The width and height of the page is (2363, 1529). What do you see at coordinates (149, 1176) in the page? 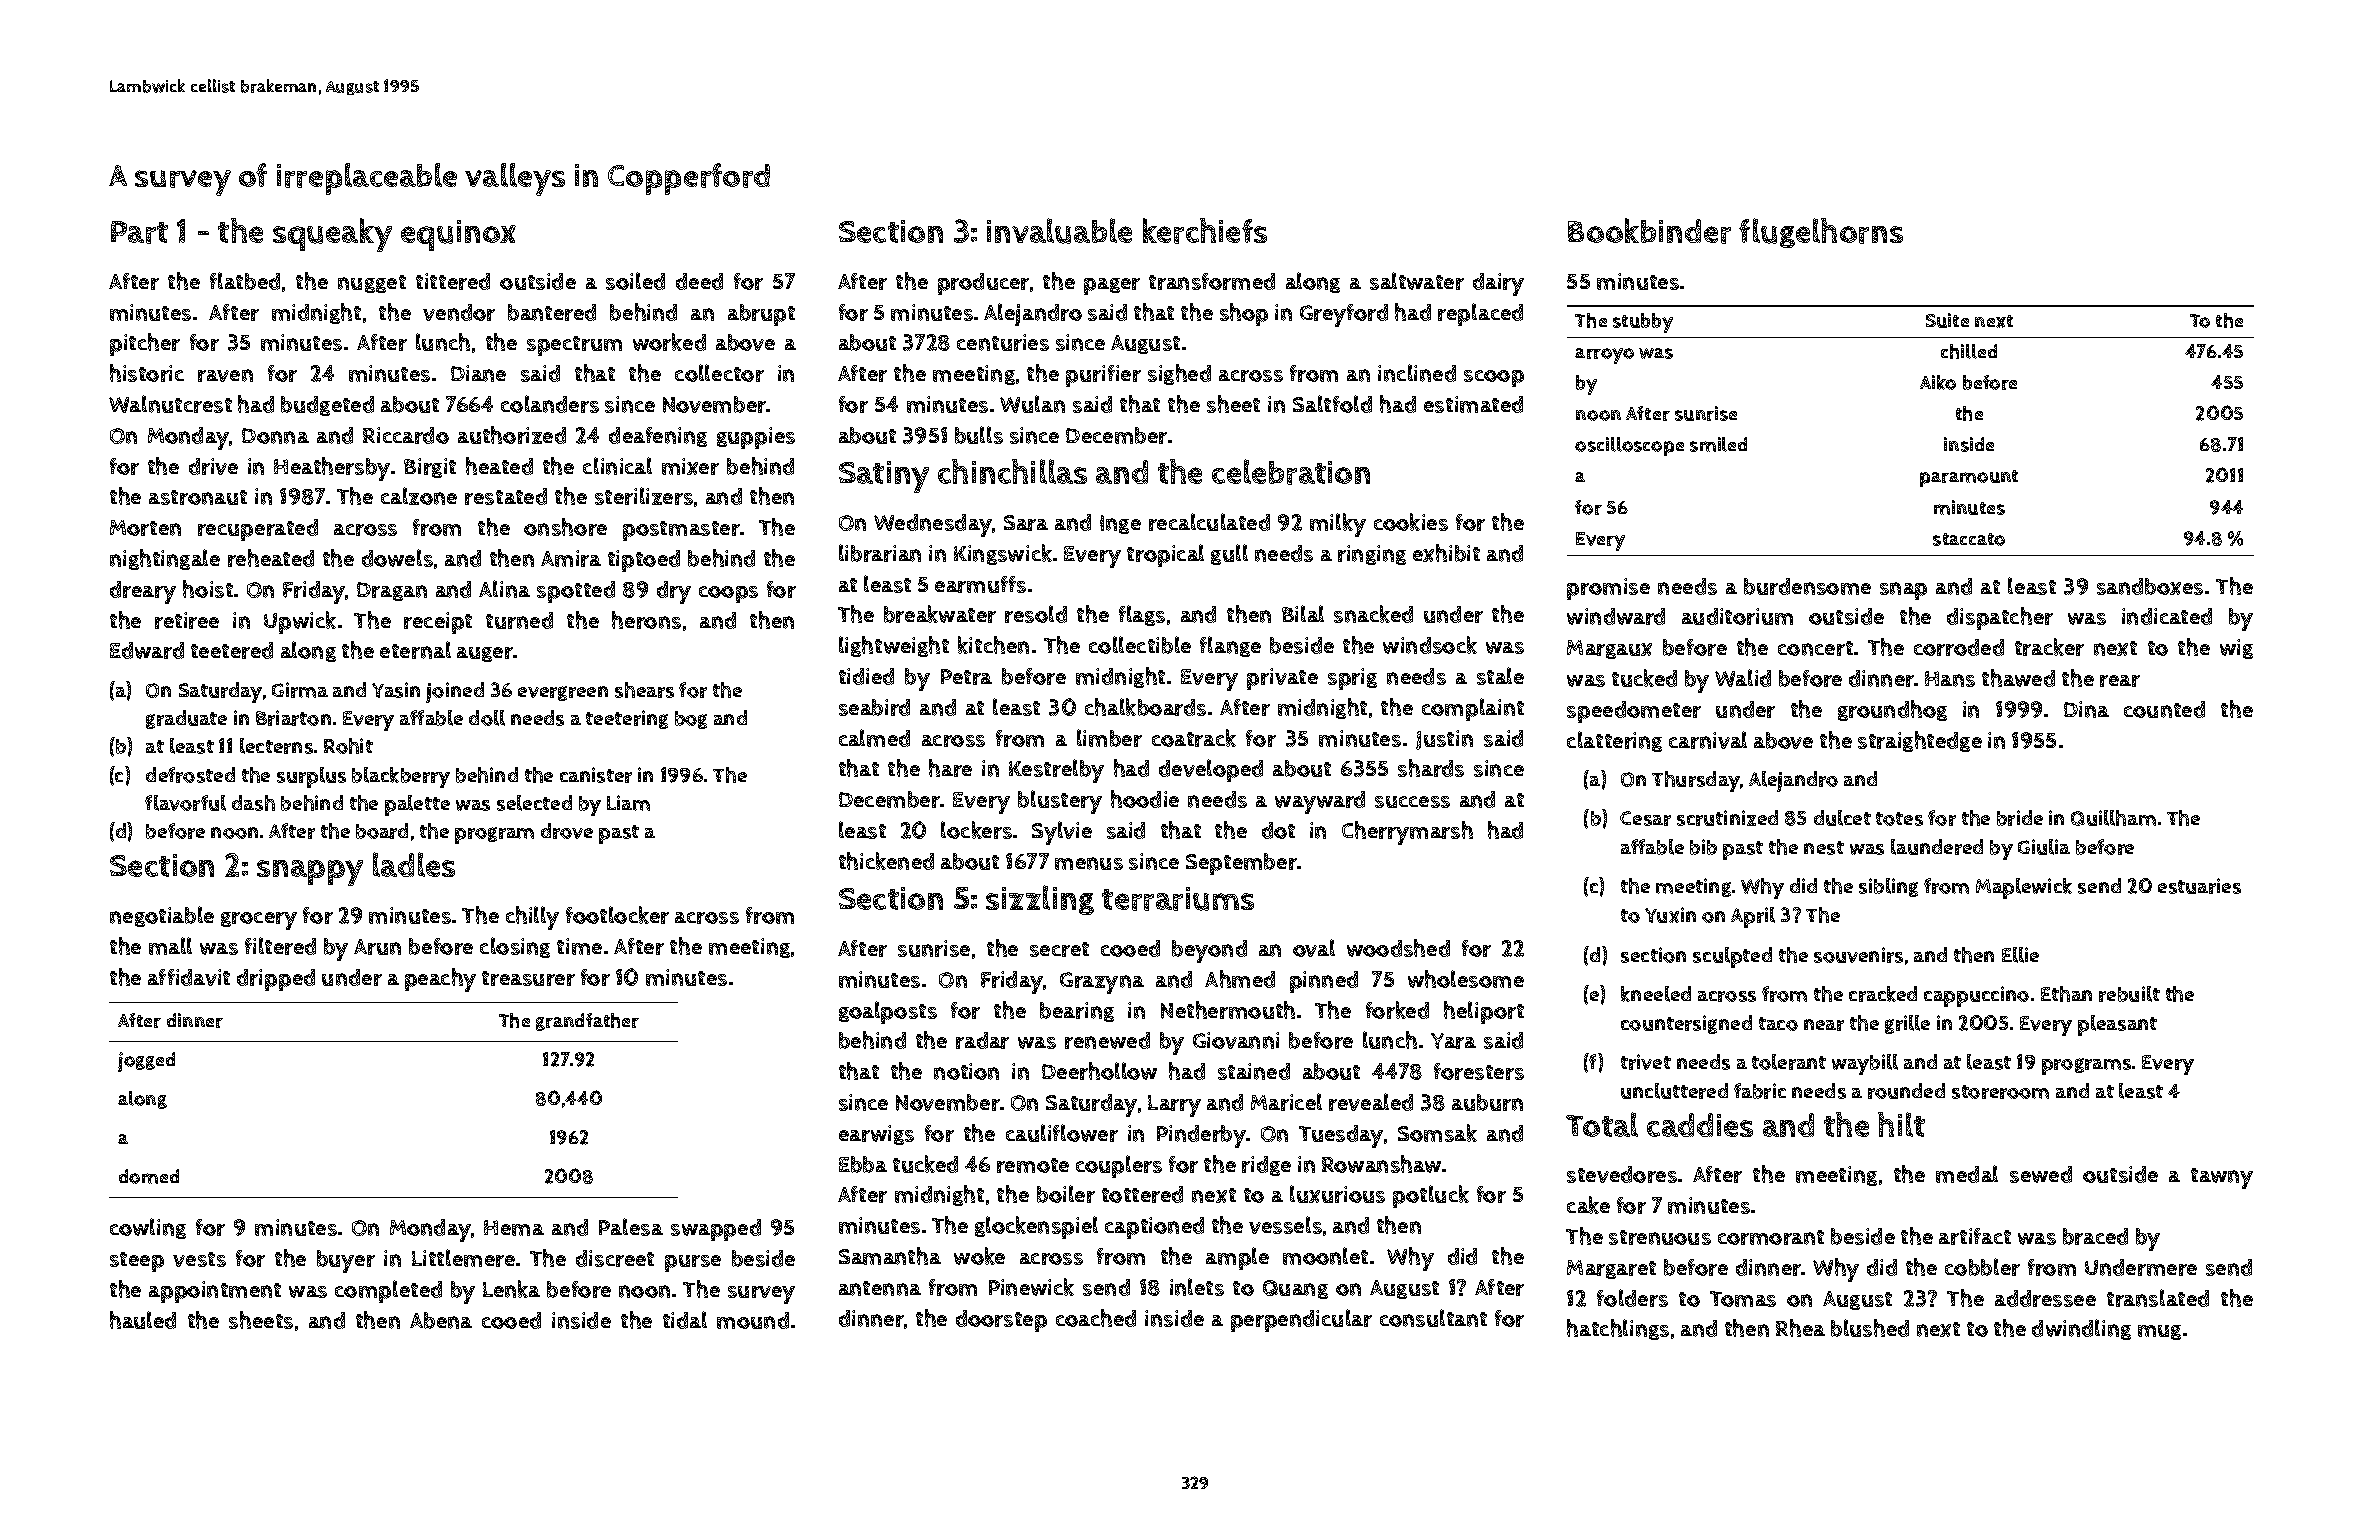
I see `domed` at bounding box center [149, 1176].
